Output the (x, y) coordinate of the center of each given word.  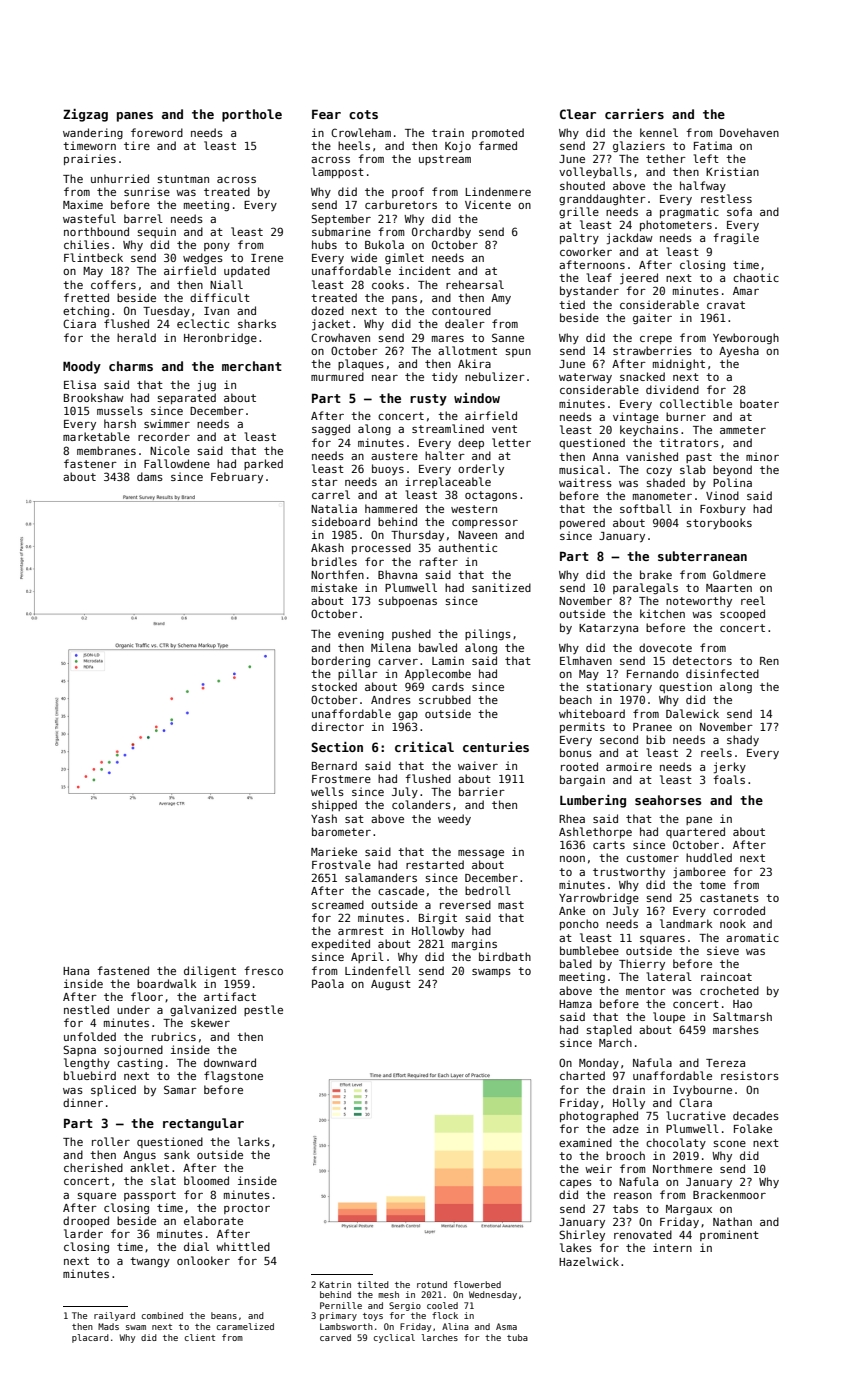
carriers (634, 114)
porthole (252, 115)
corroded (739, 910)
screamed (338, 904)
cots (363, 114)
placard (90, 1338)
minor (762, 456)
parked (263, 464)
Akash (327, 547)
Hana (76, 971)
